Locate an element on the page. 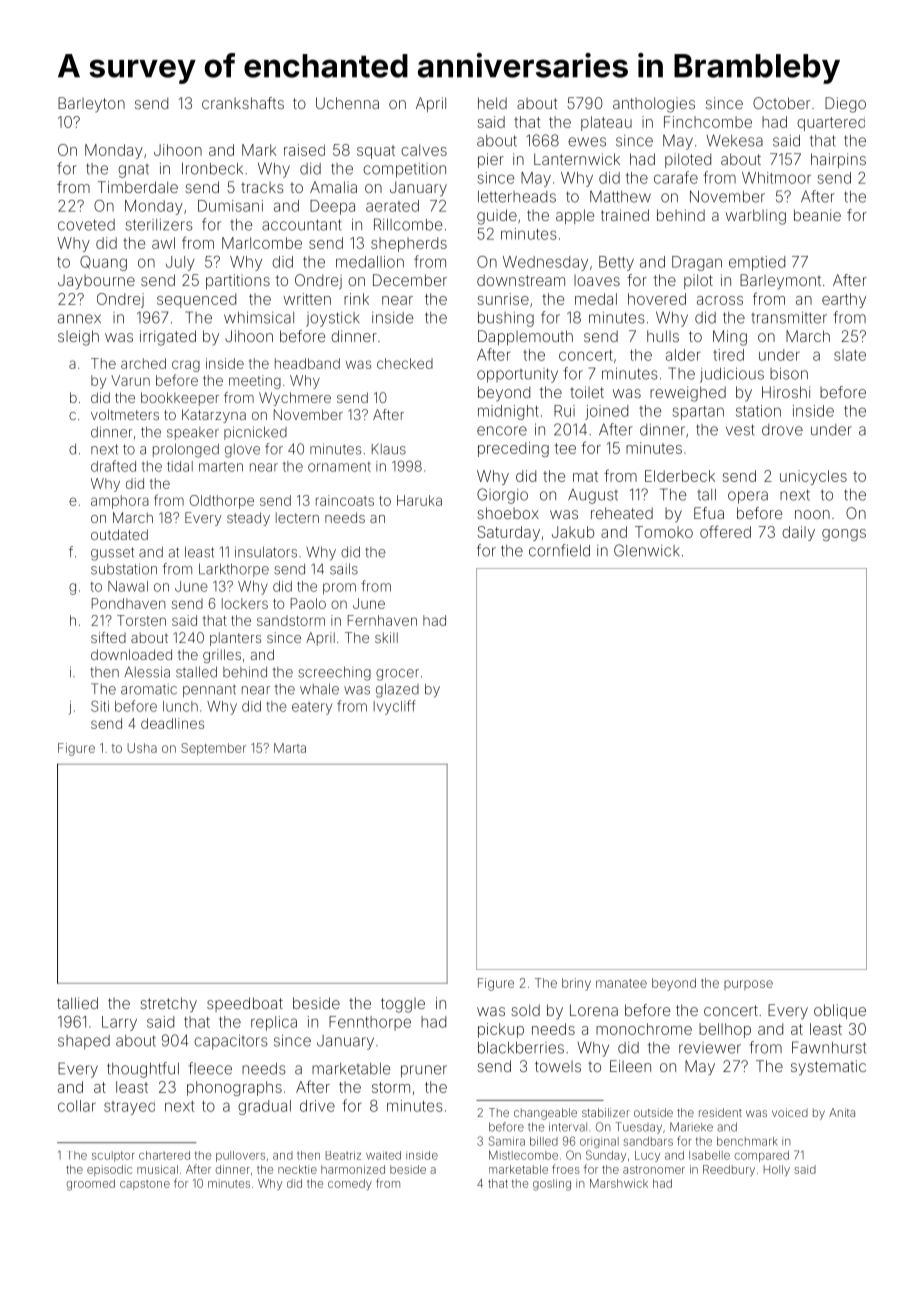  grocer is located at coordinates (397, 675).
